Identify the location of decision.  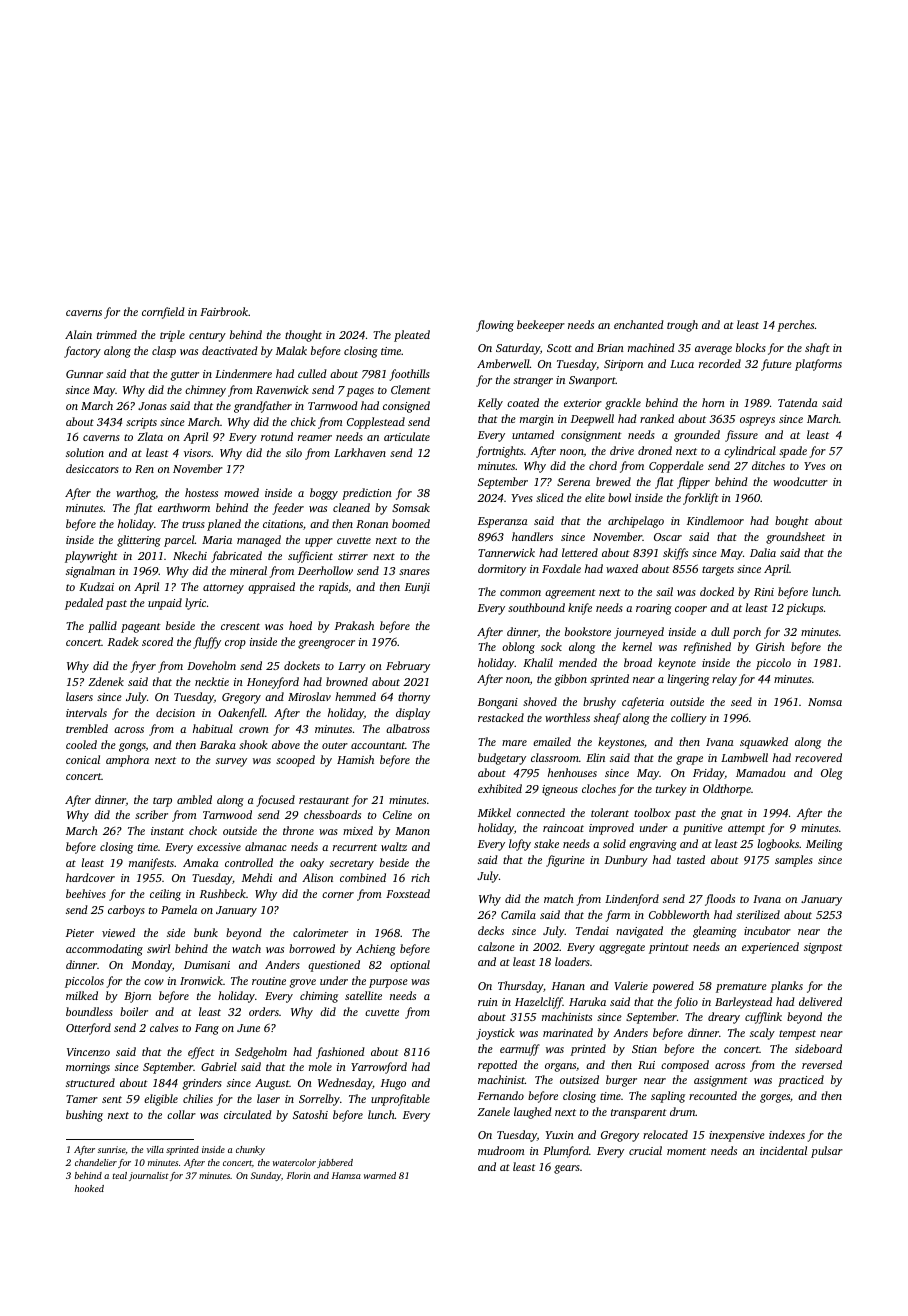
(175, 712).
